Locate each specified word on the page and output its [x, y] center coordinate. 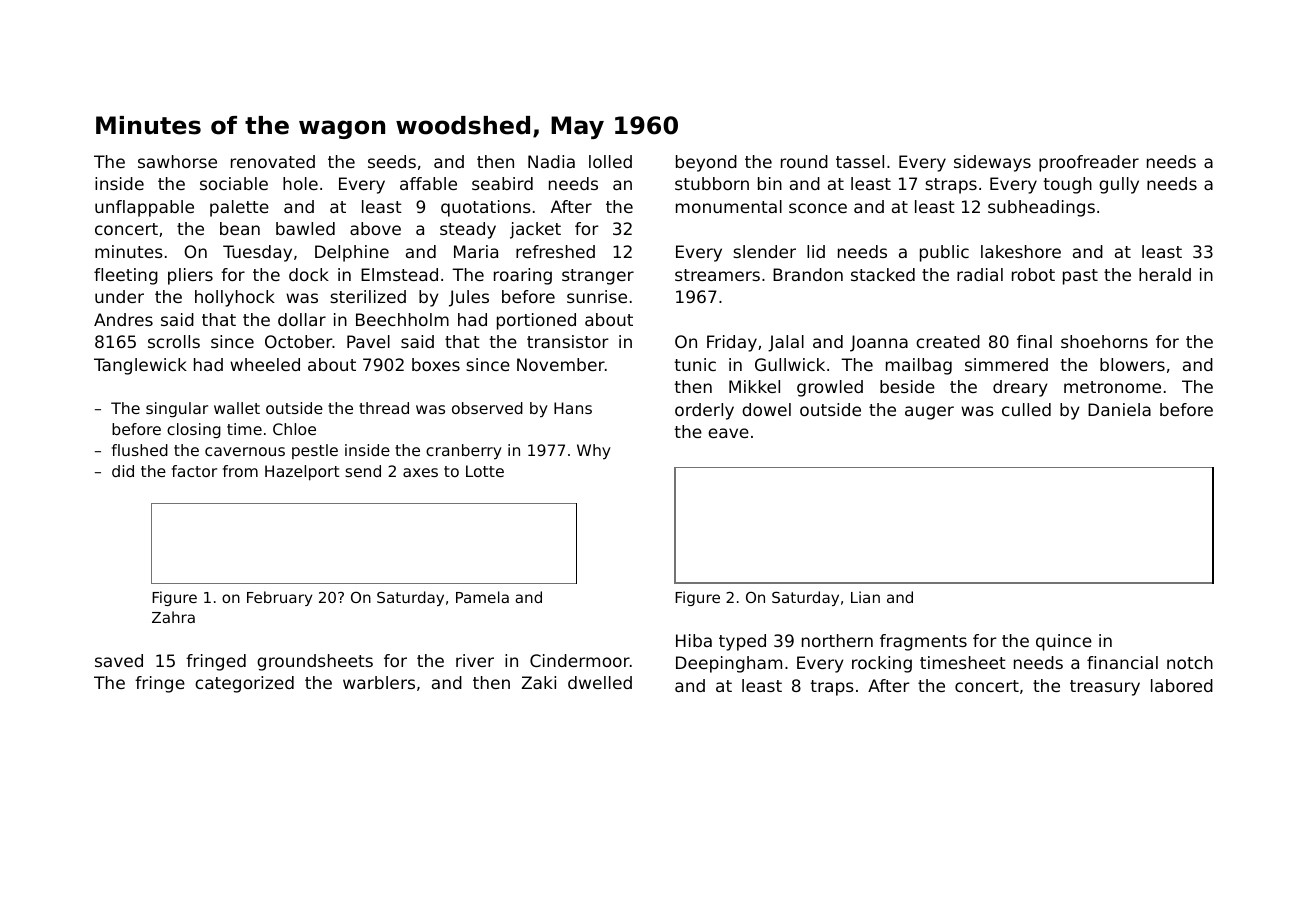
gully [1119, 185]
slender [764, 251]
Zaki [539, 682]
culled [1026, 409]
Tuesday [257, 253]
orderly [704, 411]
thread [384, 408]
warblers [379, 682]
